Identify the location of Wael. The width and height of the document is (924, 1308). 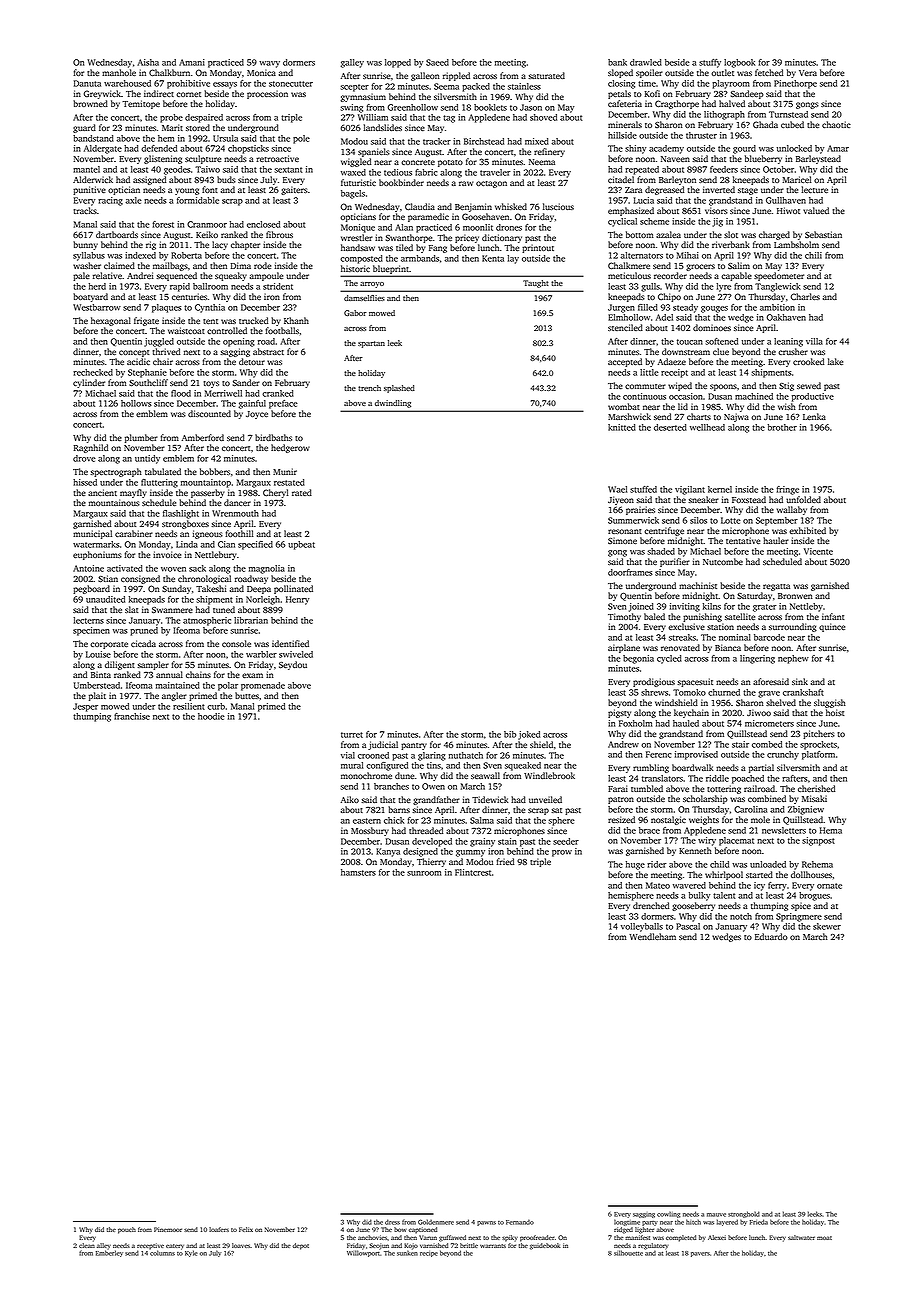
(617, 489).
